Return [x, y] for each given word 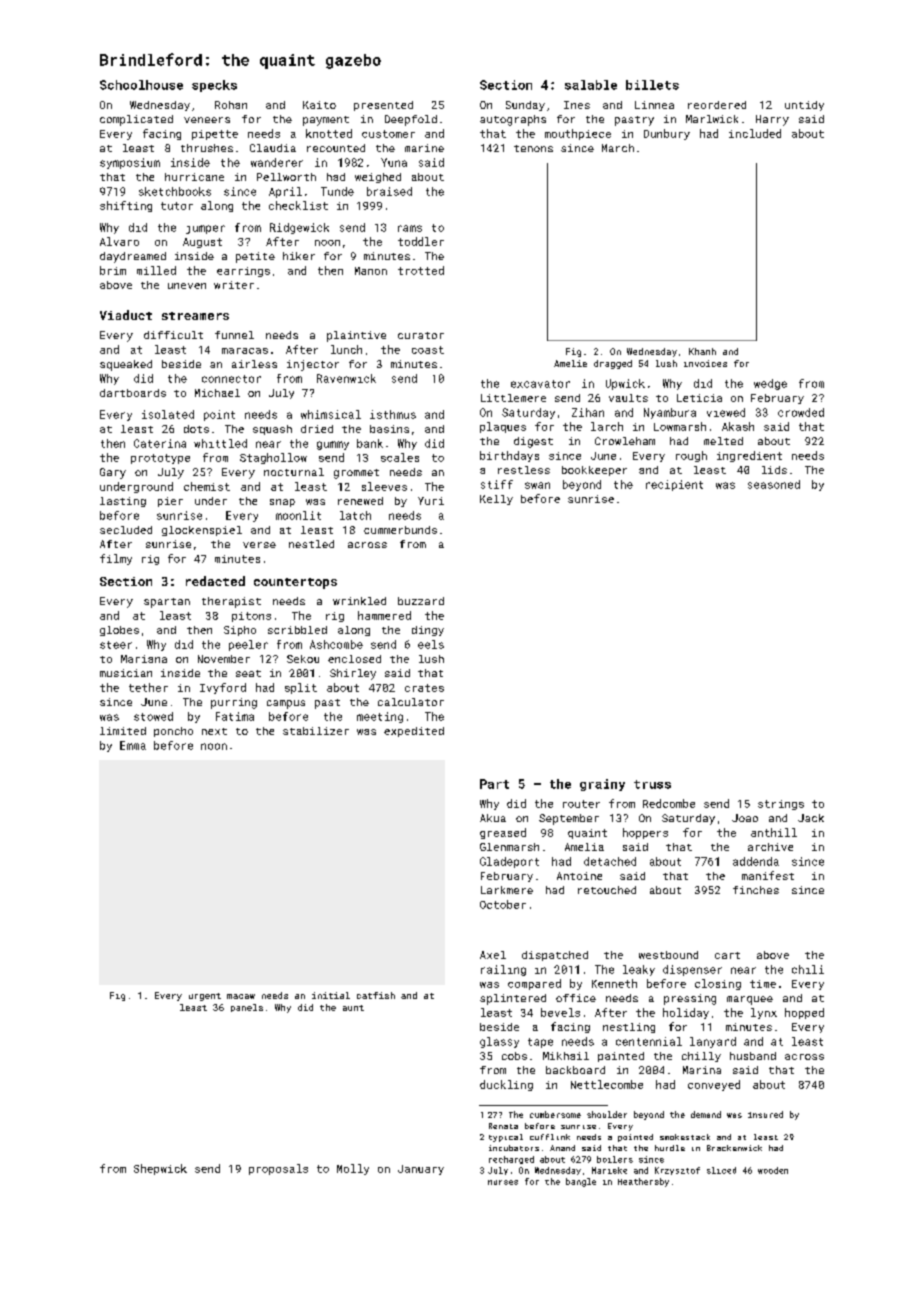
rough [691, 456]
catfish [376, 995]
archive [770, 847]
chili [808, 969]
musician [126, 673]
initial [331, 995]
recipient [674, 485]
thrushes [207, 148]
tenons [533, 148]
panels [247, 1008]
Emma [133, 745]
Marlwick [712, 119]
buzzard [421, 601]
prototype [160, 459]
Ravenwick [346, 378]
